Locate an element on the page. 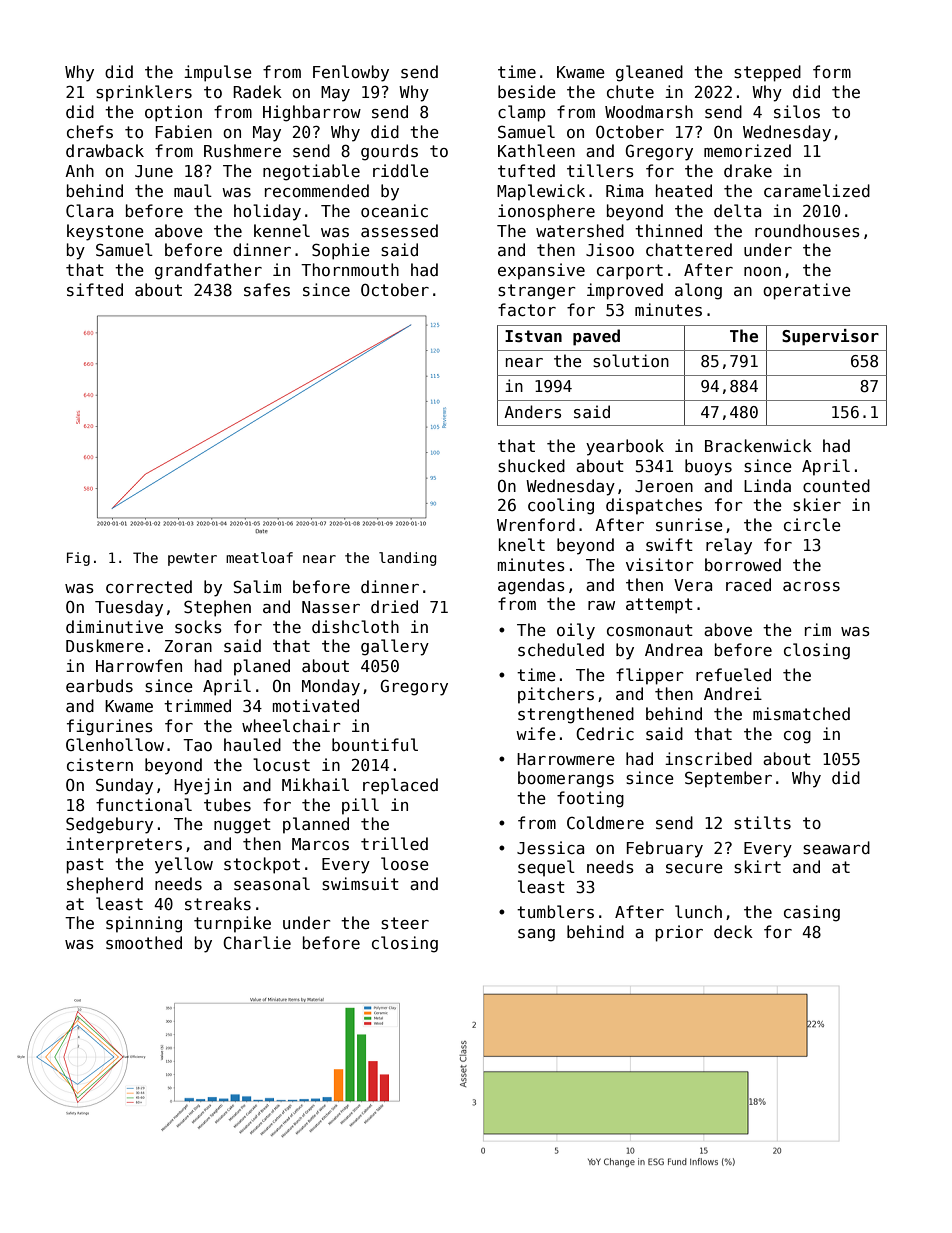 The image size is (952, 1233). cooling is located at coordinates (561, 506).
